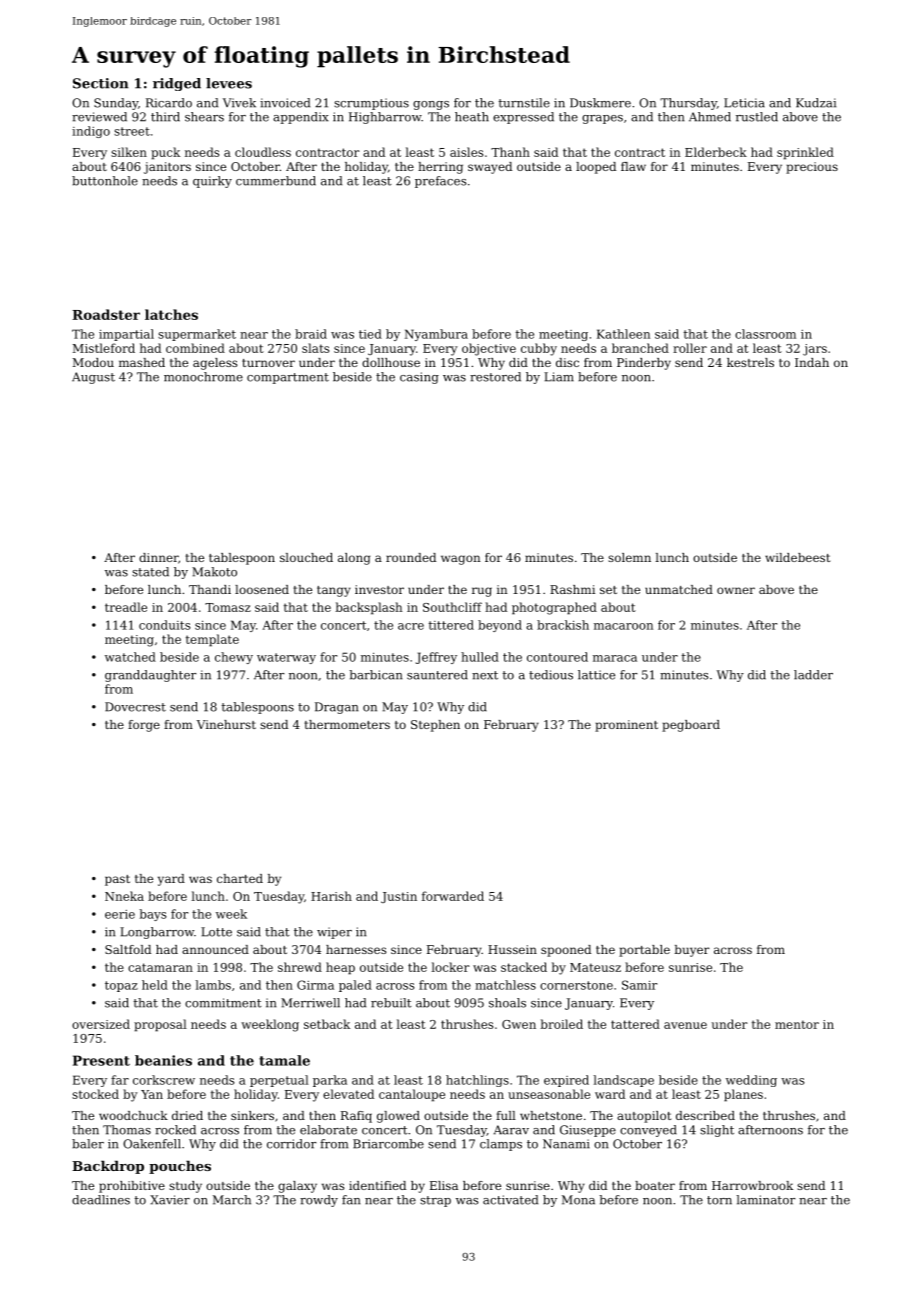 This screenshot has width=924, height=1308. Describe the element at coordinates (160, 1025) in the screenshot. I see `proposal` at that location.
